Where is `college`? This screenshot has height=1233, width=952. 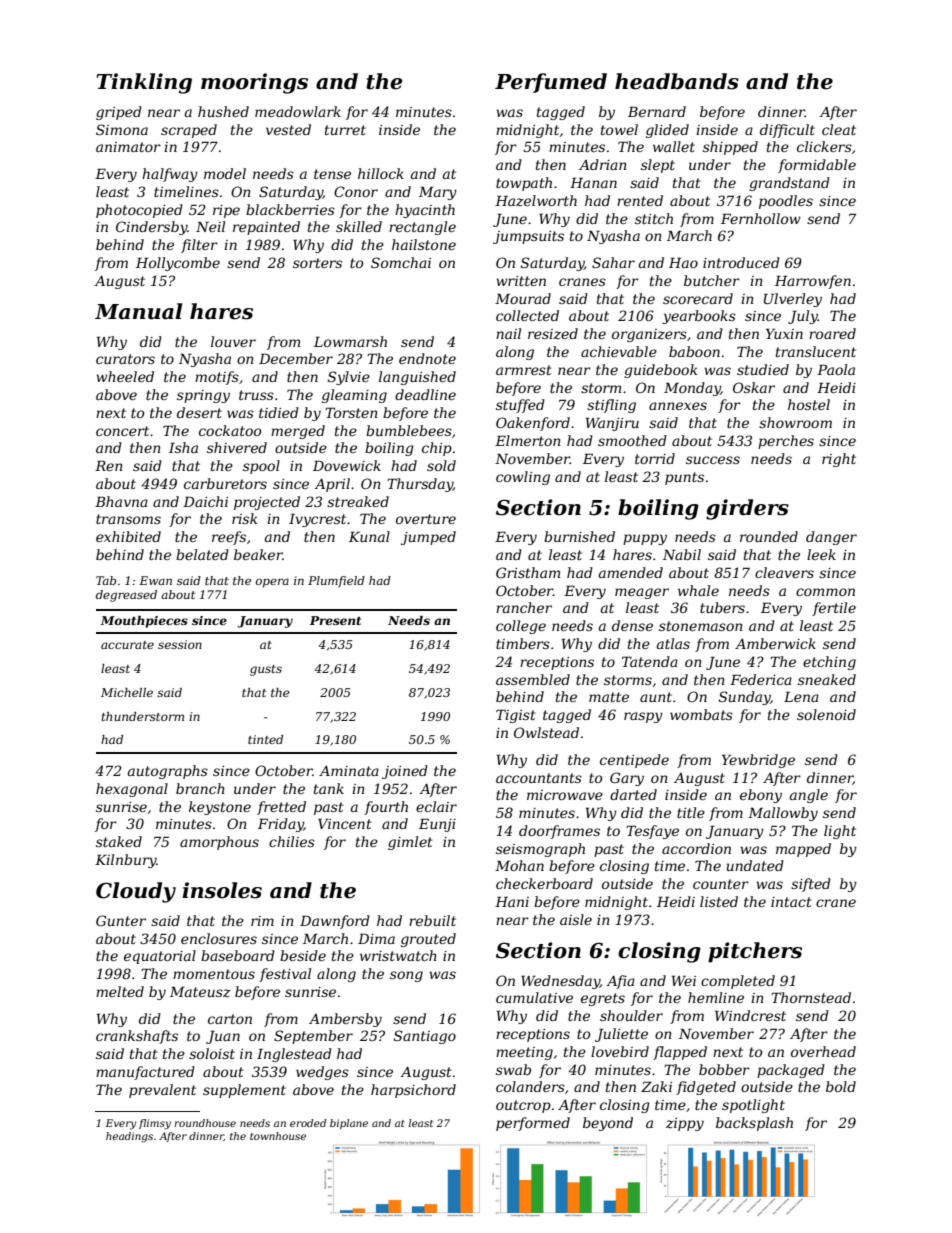 college is located at coordinates (521, 627).
